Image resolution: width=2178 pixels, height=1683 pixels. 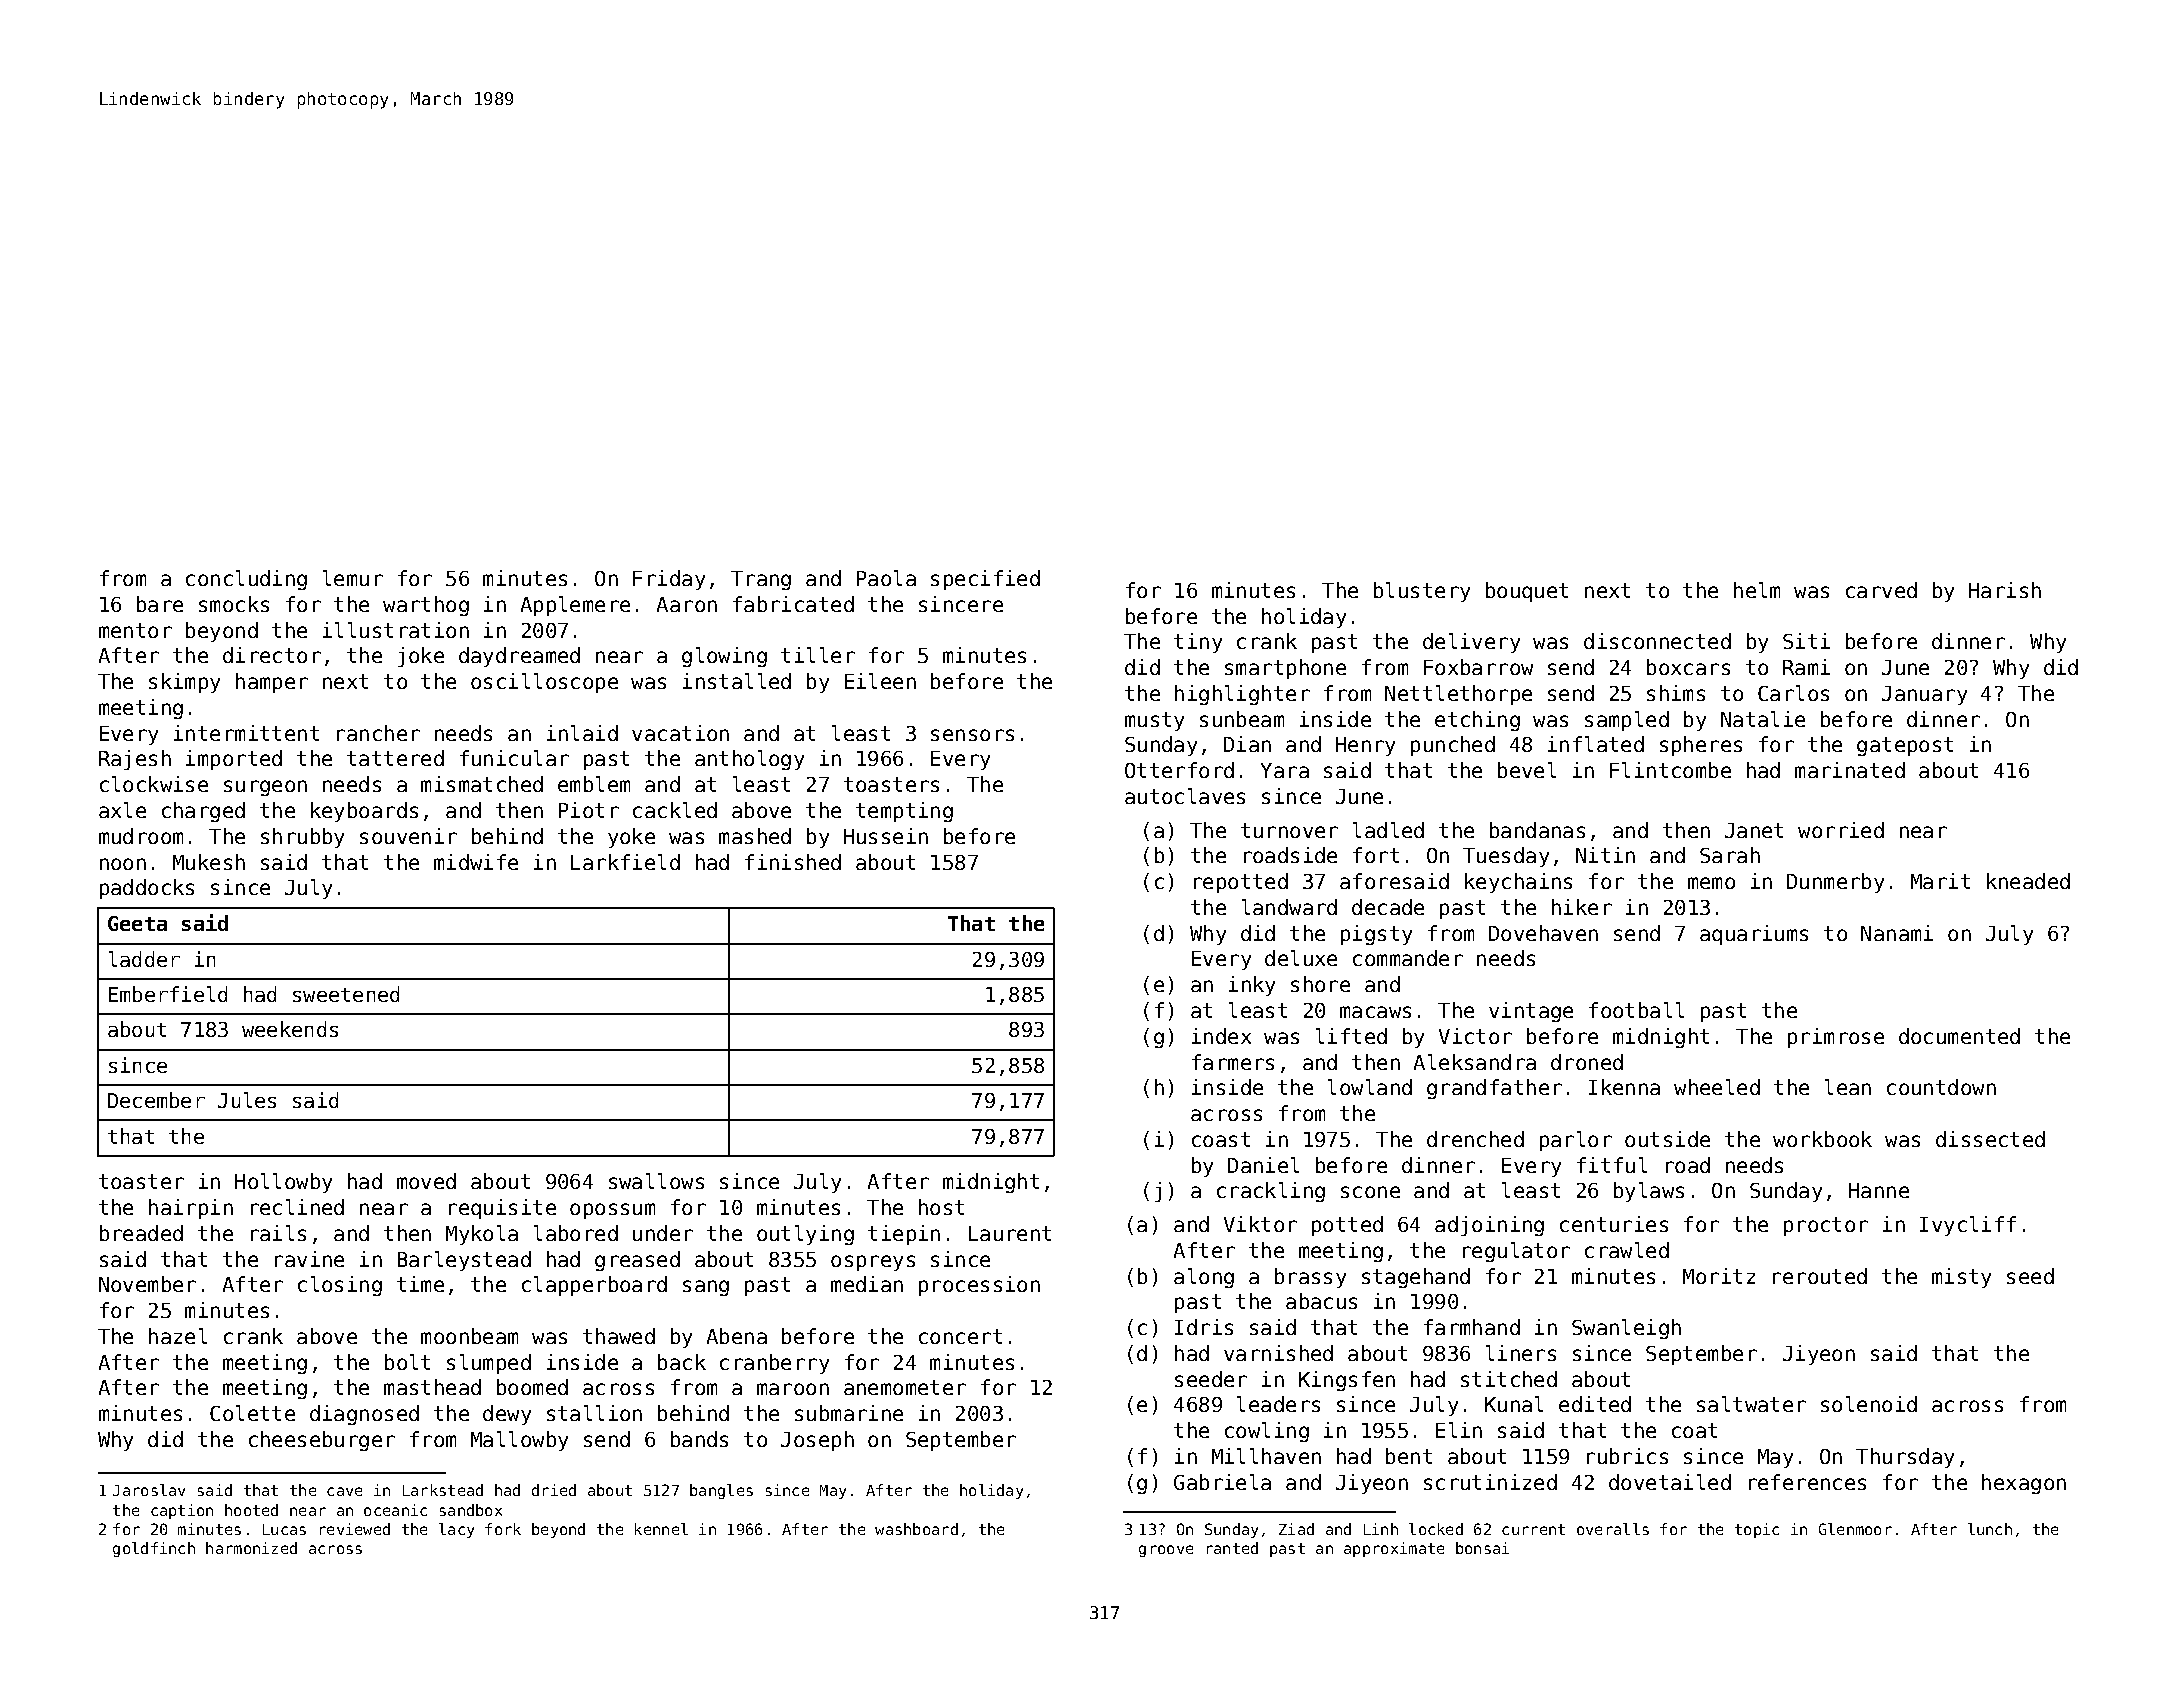 I want to click on Laurent, so click(x=1010, y=1233).
